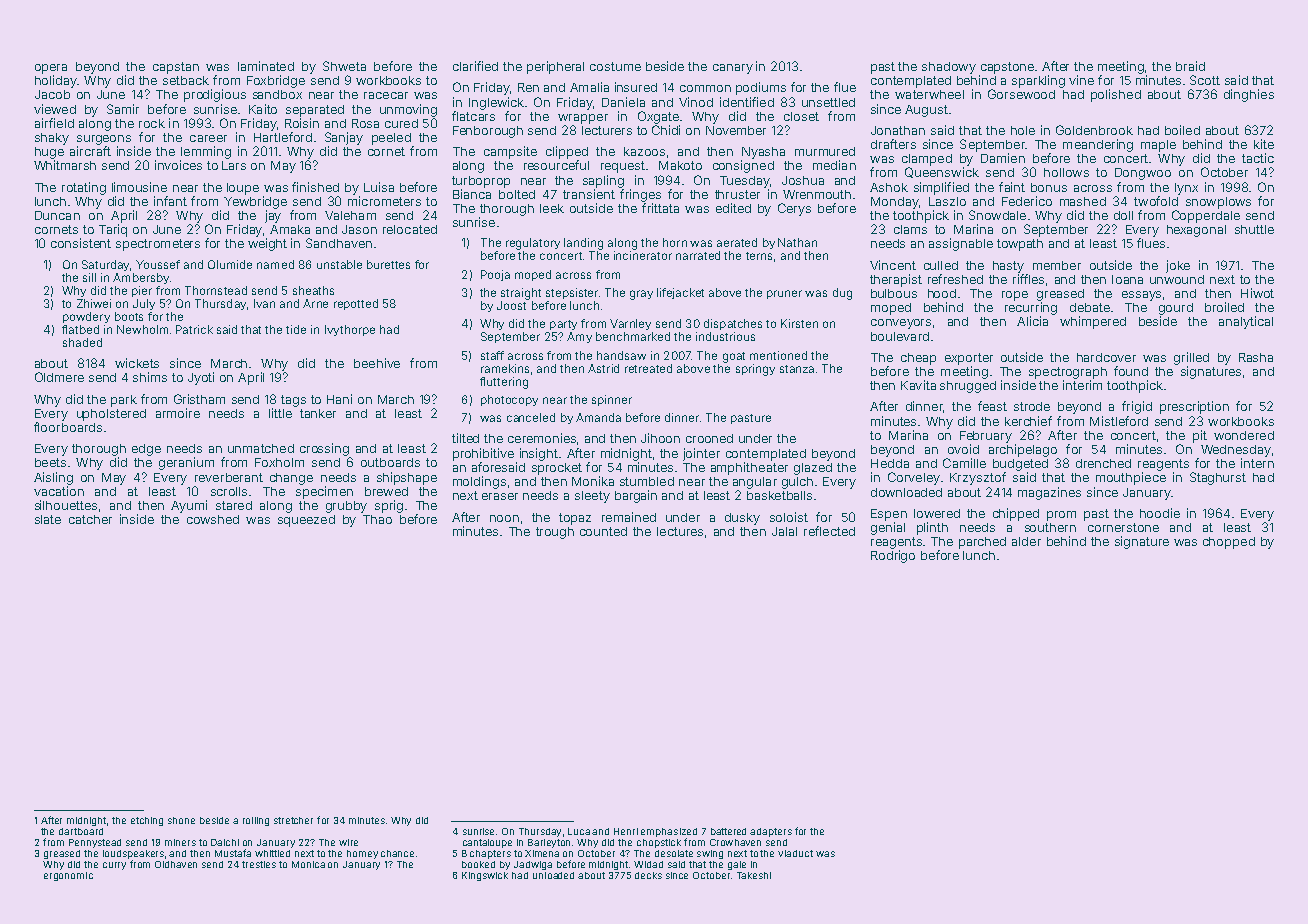  What do you see at coordinates (1068, 373) in the page?
I see `spectrograph` at bounding box center [1068, 373].
